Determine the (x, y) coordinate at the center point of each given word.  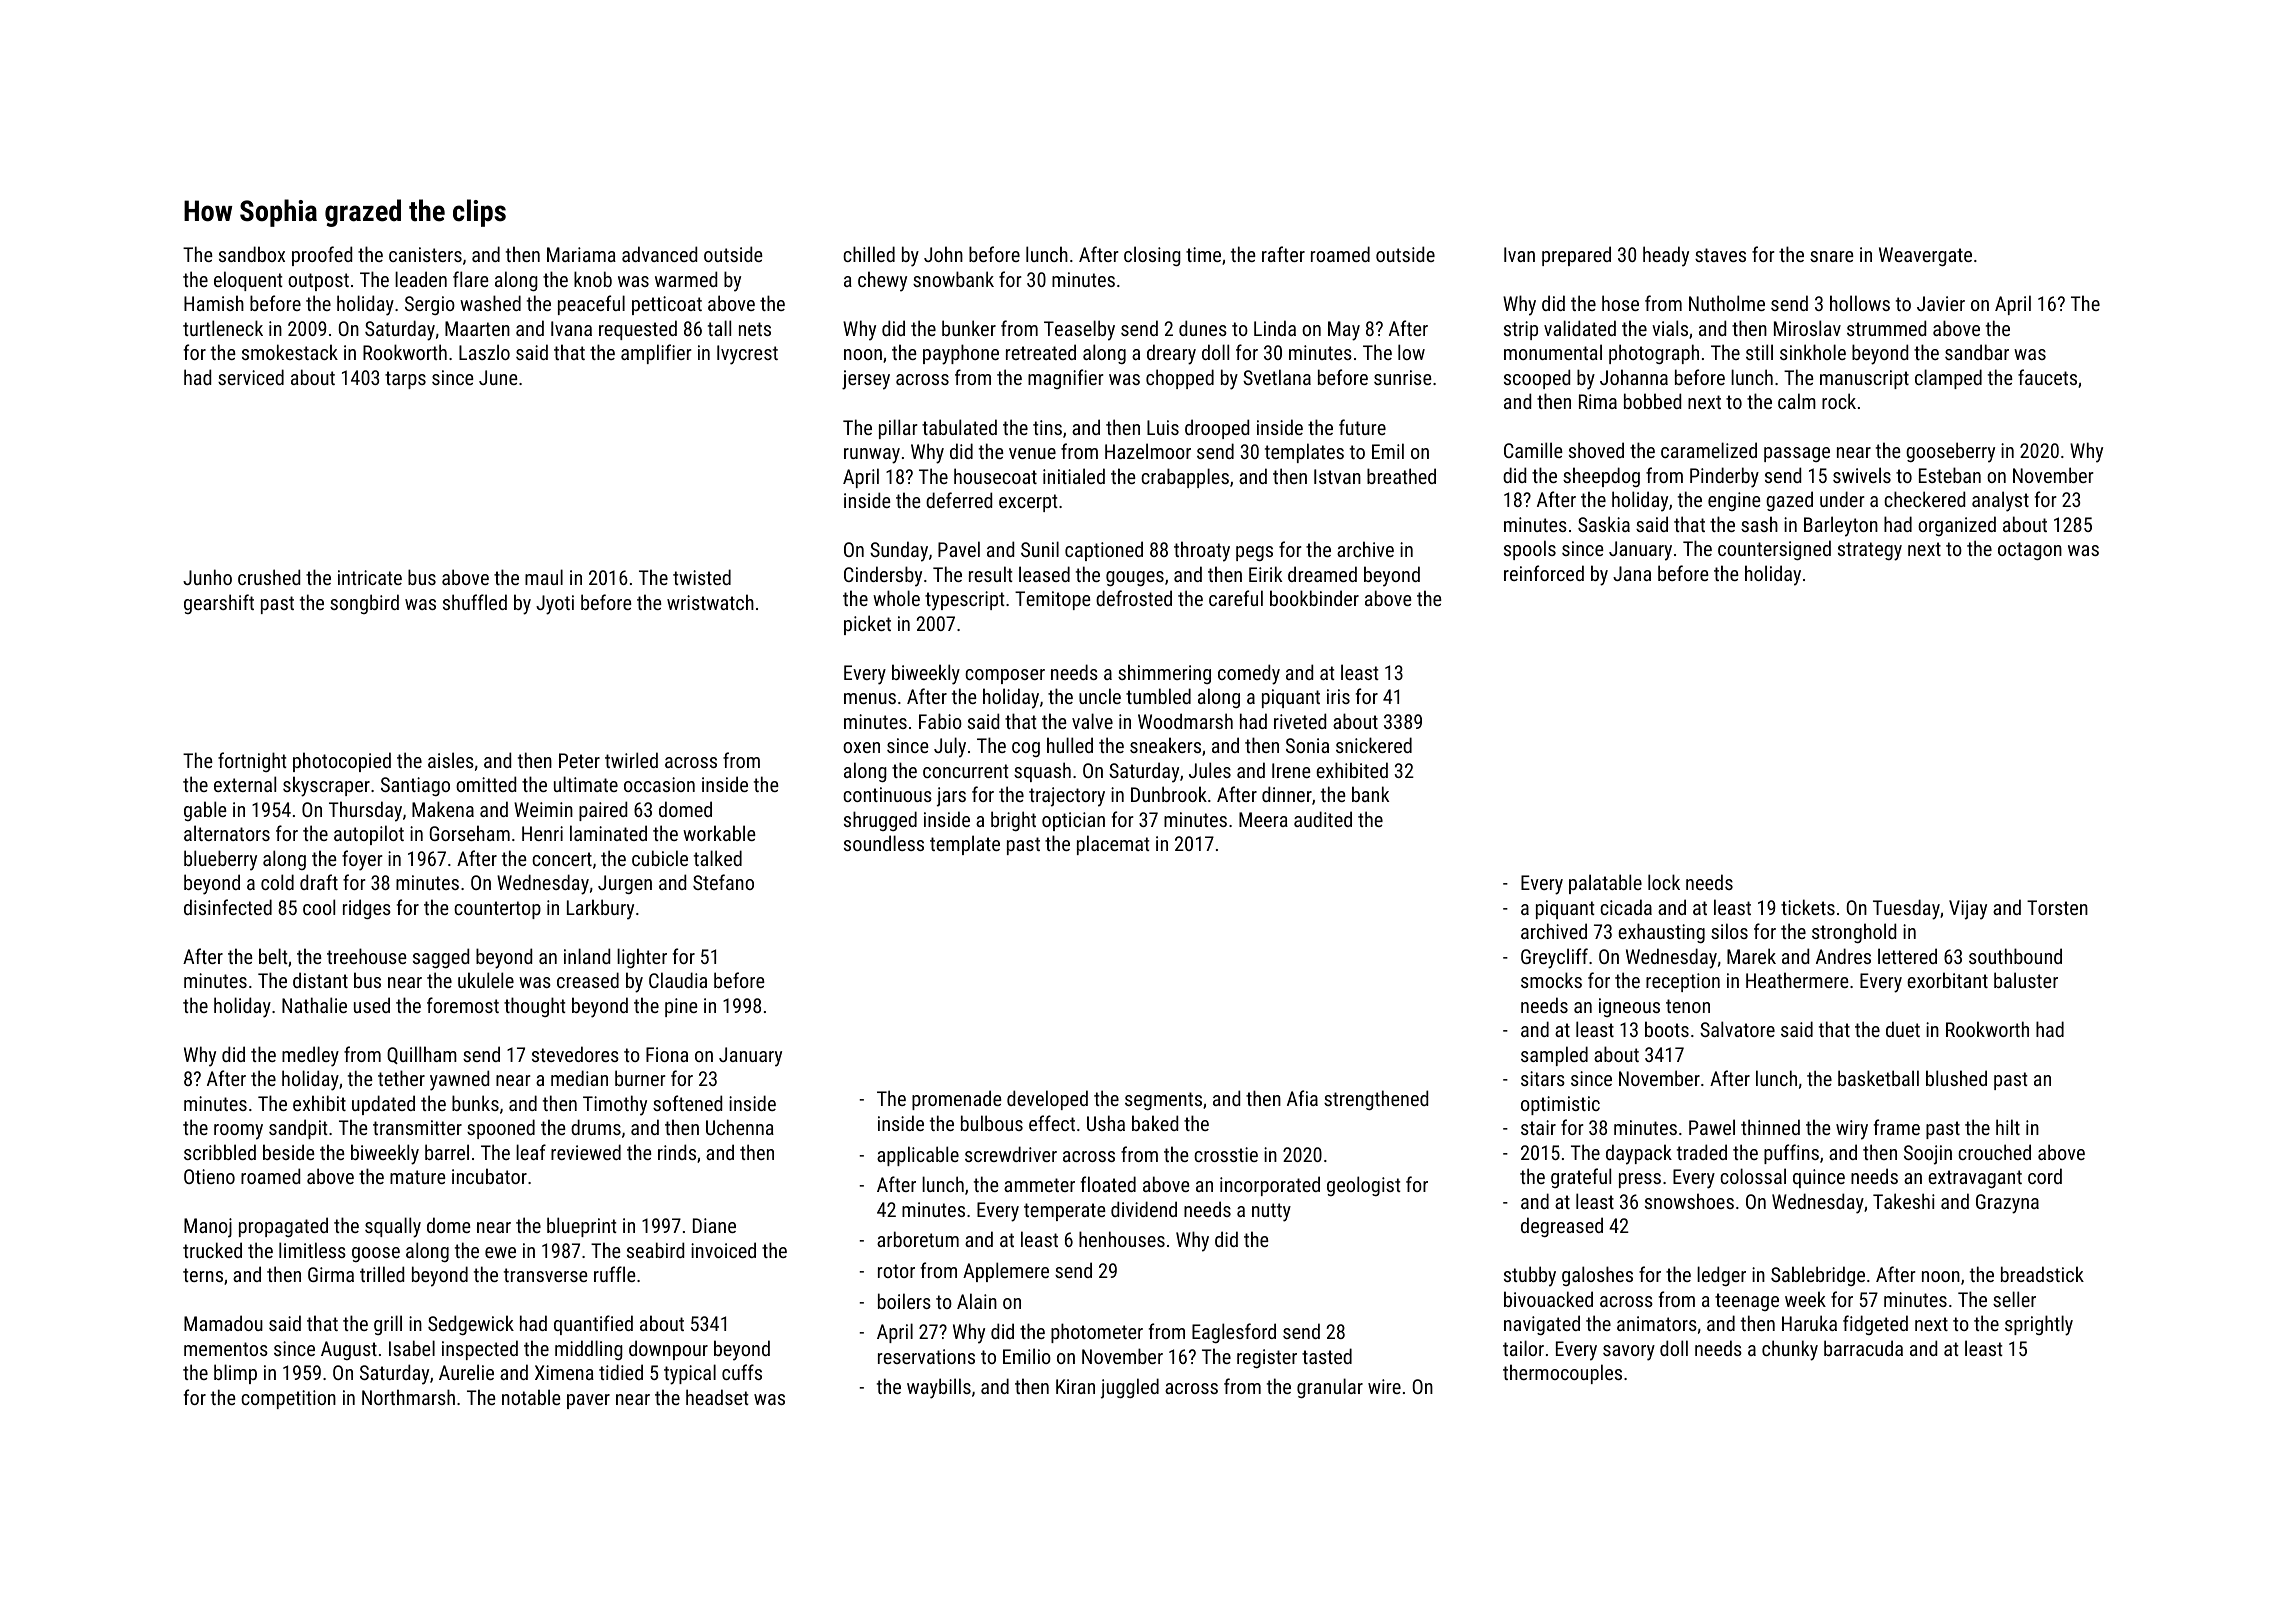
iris (1338, 696)
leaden (421, 279)
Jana (1632, 573)
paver (588, 1401)
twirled (631, 760)
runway (872, 456)
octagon (2030, 551)
